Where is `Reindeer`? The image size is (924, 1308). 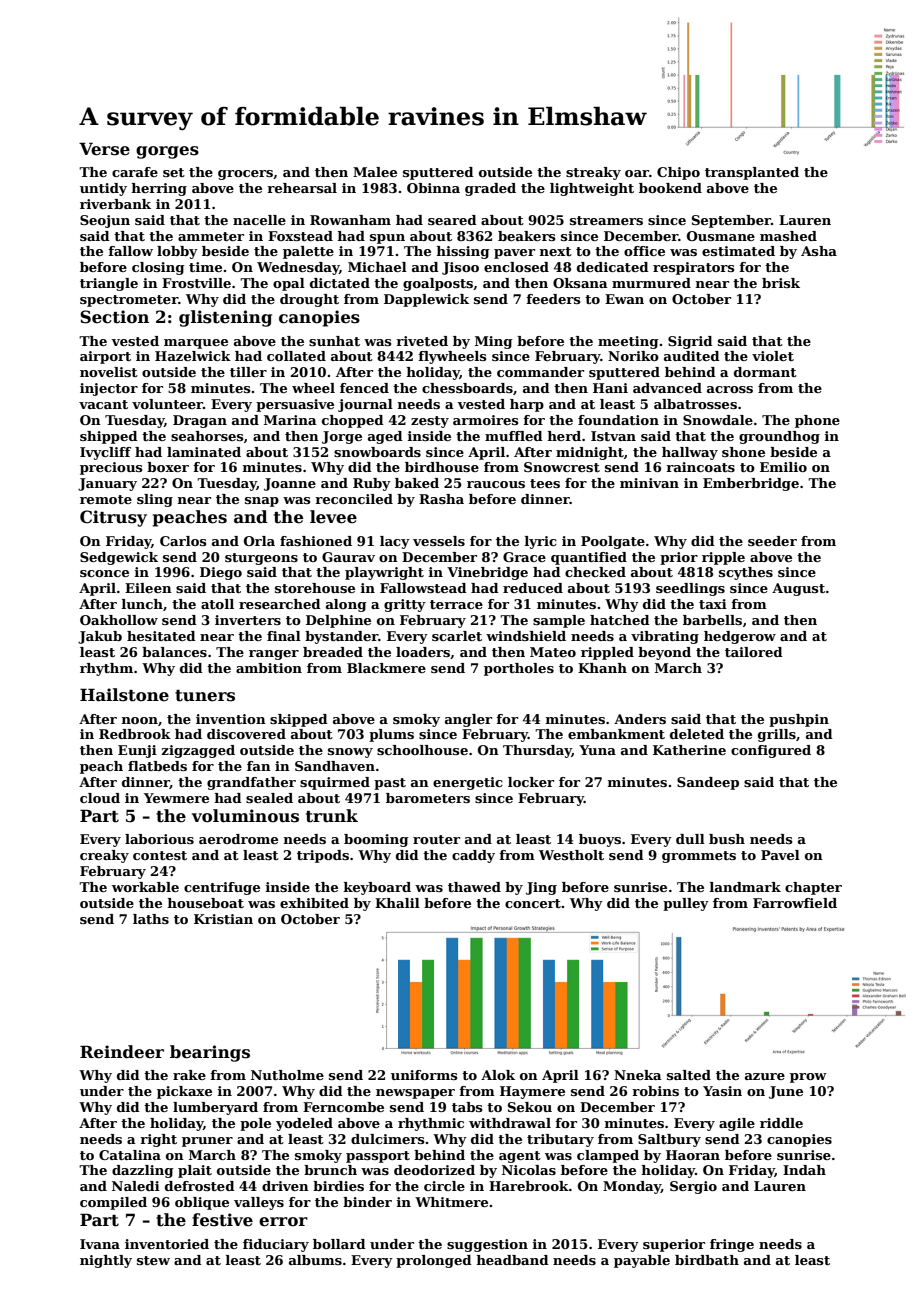
Reindeer is located at coordinates (122, 1052).
